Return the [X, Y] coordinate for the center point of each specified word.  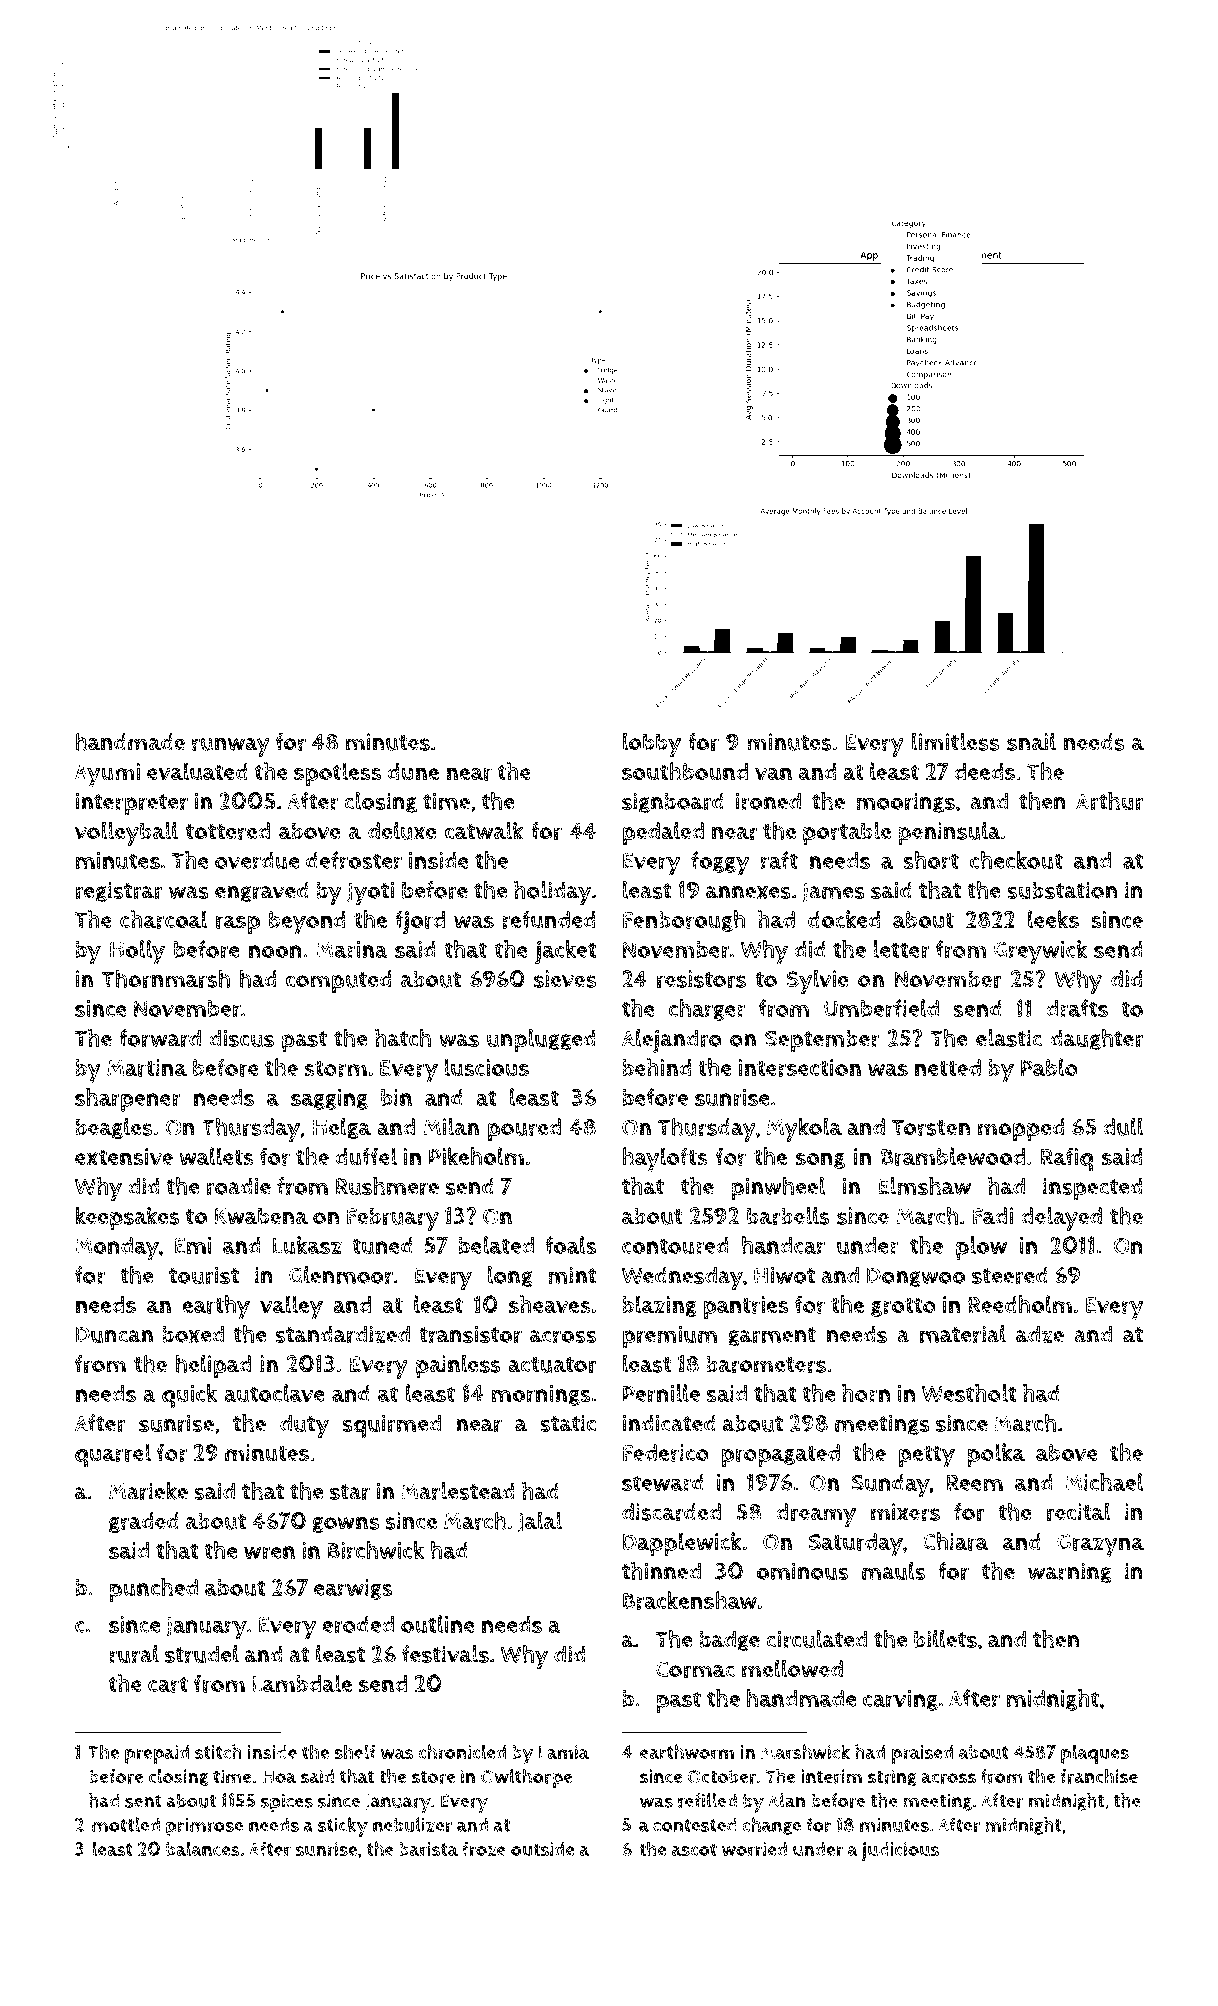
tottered [228, 831]
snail [1031, 741]
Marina [352, 950]
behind [657, 1067]
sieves [565, 979]
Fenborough [684, 921]
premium [670, 1337]
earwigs [353, 1589]
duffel [366, 1156]
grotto [903, 1307]
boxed [193, 1334]
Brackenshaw [690, 1600]
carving [900, 1700]
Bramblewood [953, 1156]
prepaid [157, 1754]
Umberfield [881, 1008]
